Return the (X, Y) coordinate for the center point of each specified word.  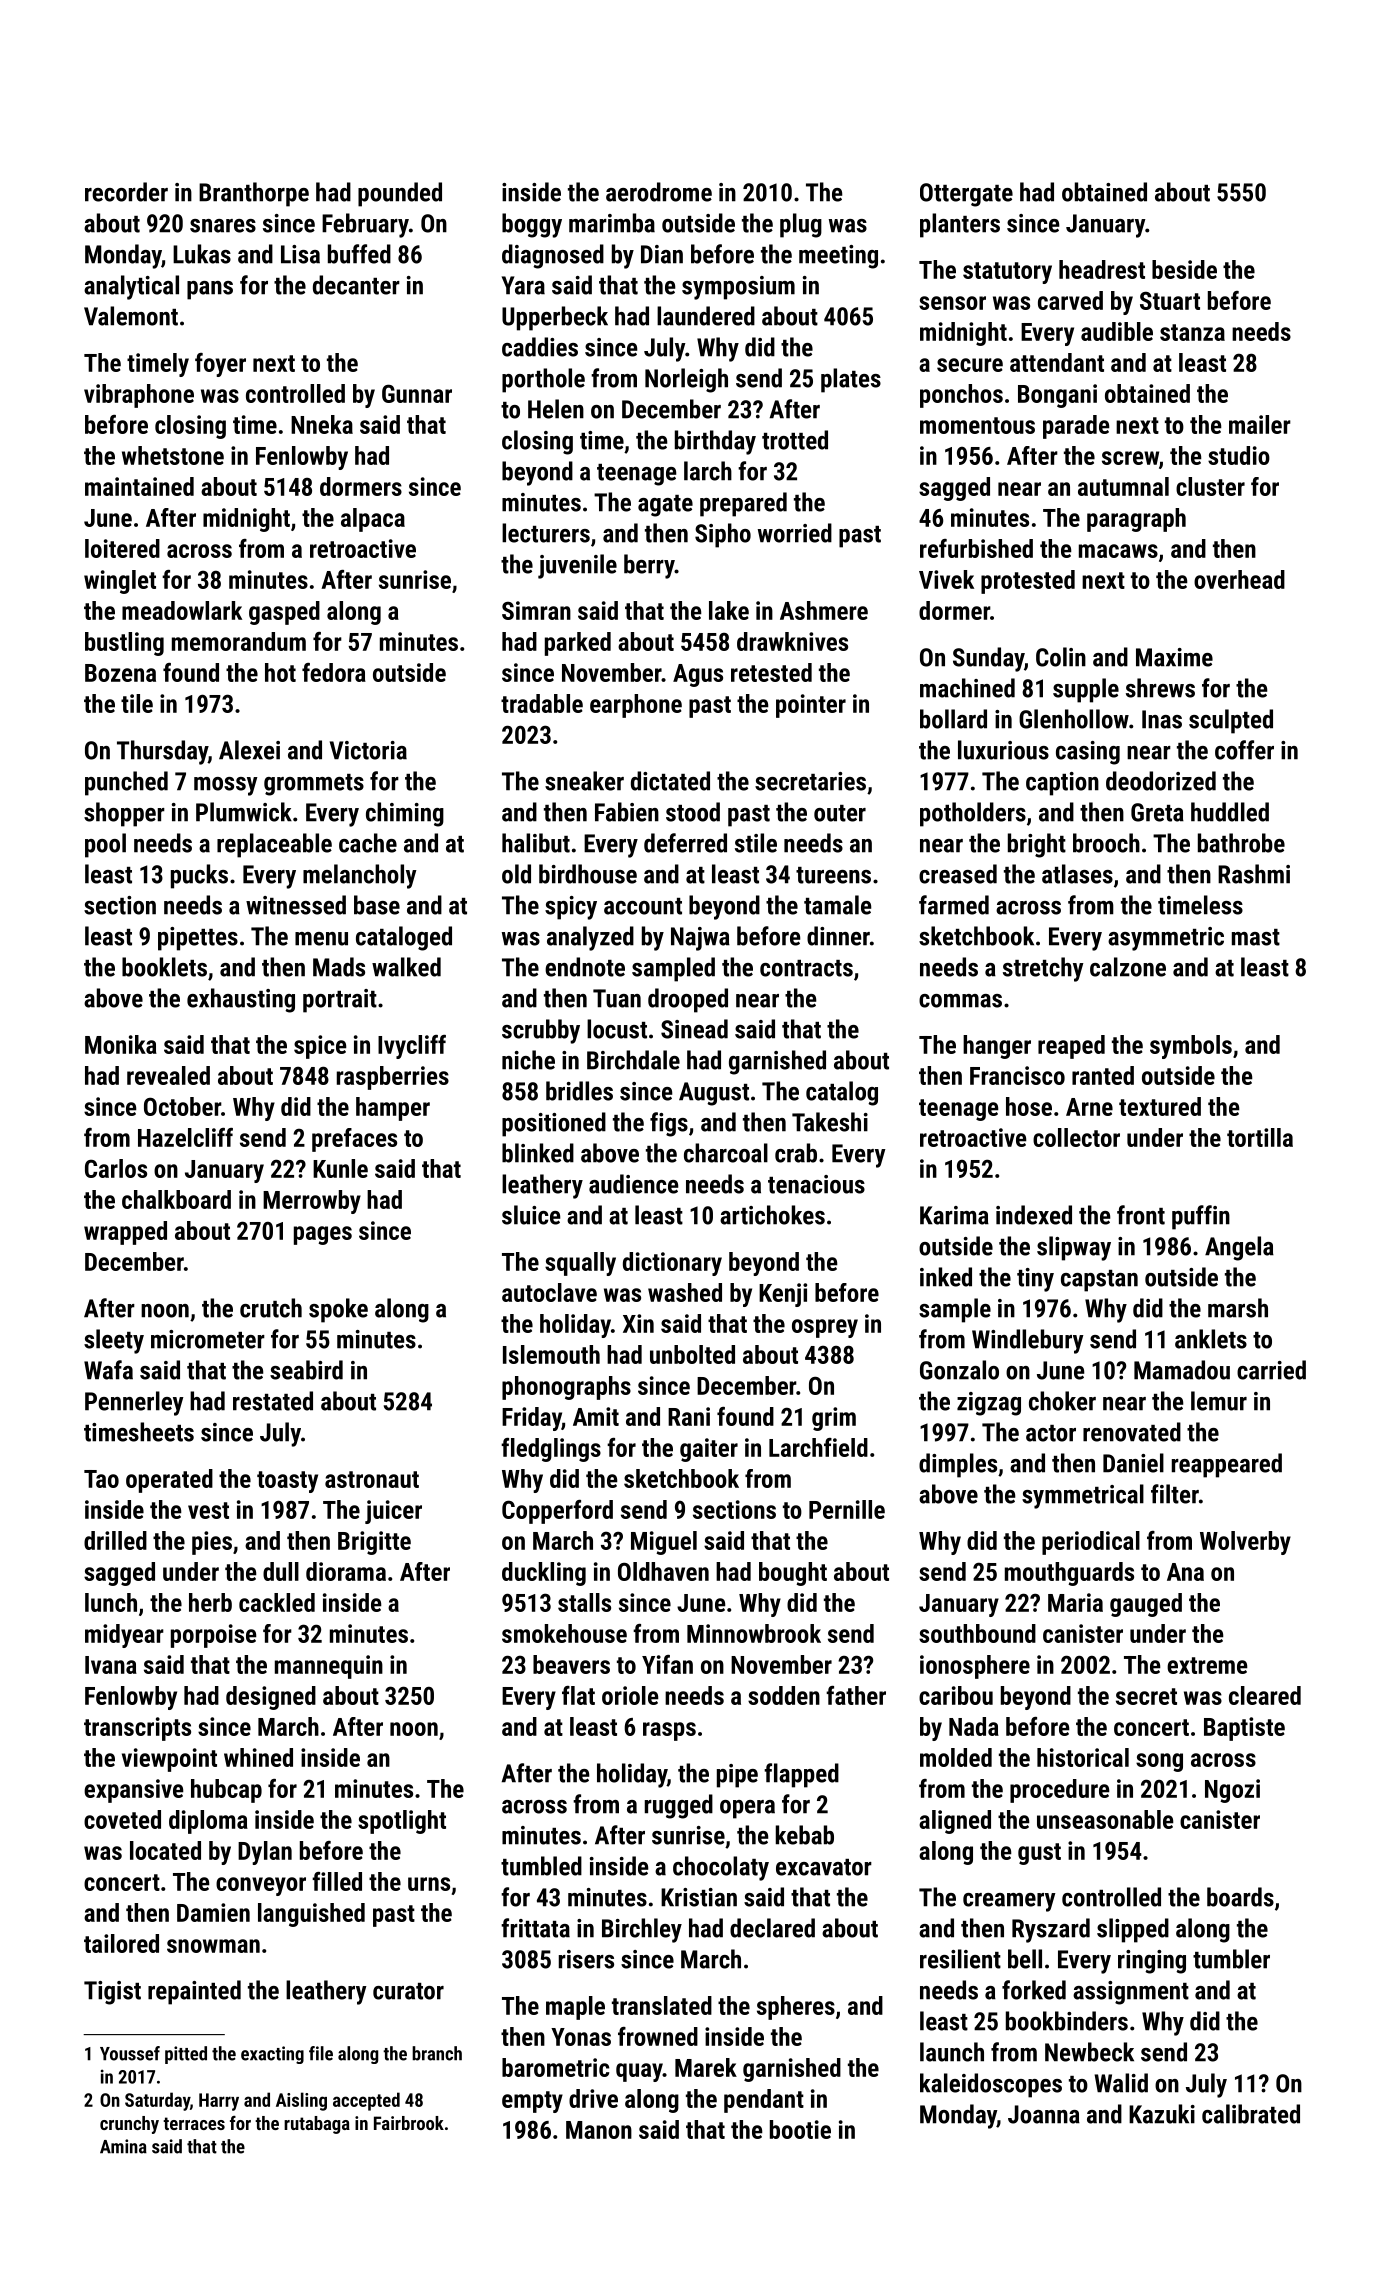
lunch (111, 1602)
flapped (801, 1775)
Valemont (131, 316)
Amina (123, 2146)
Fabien (627, 812)
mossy (226, 786)
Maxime (1174, 657)
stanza (1192, 332)
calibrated (1251, 2114)
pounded (400, 194)
